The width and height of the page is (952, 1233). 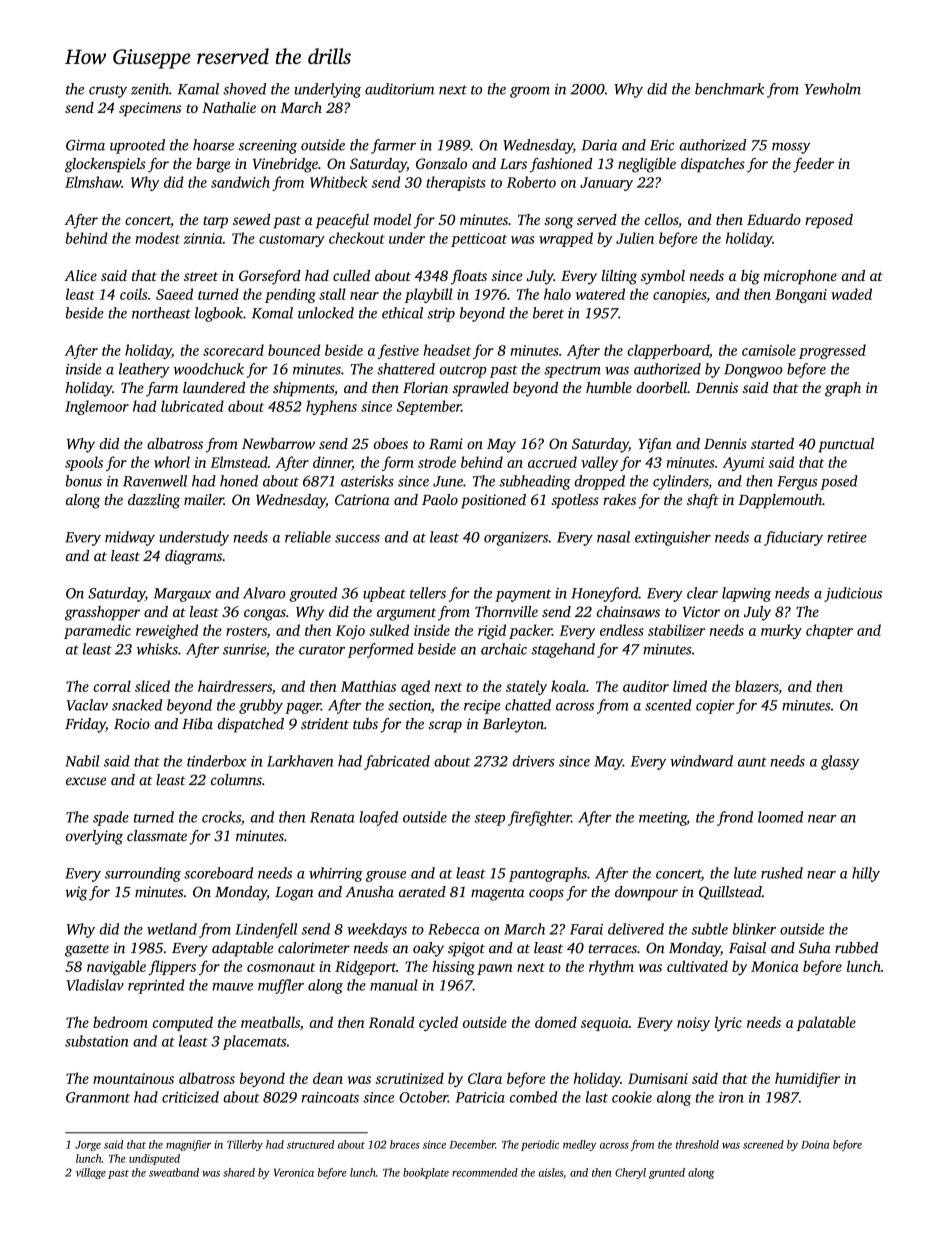 I want to click on village, so click(x=91, y=1173).
